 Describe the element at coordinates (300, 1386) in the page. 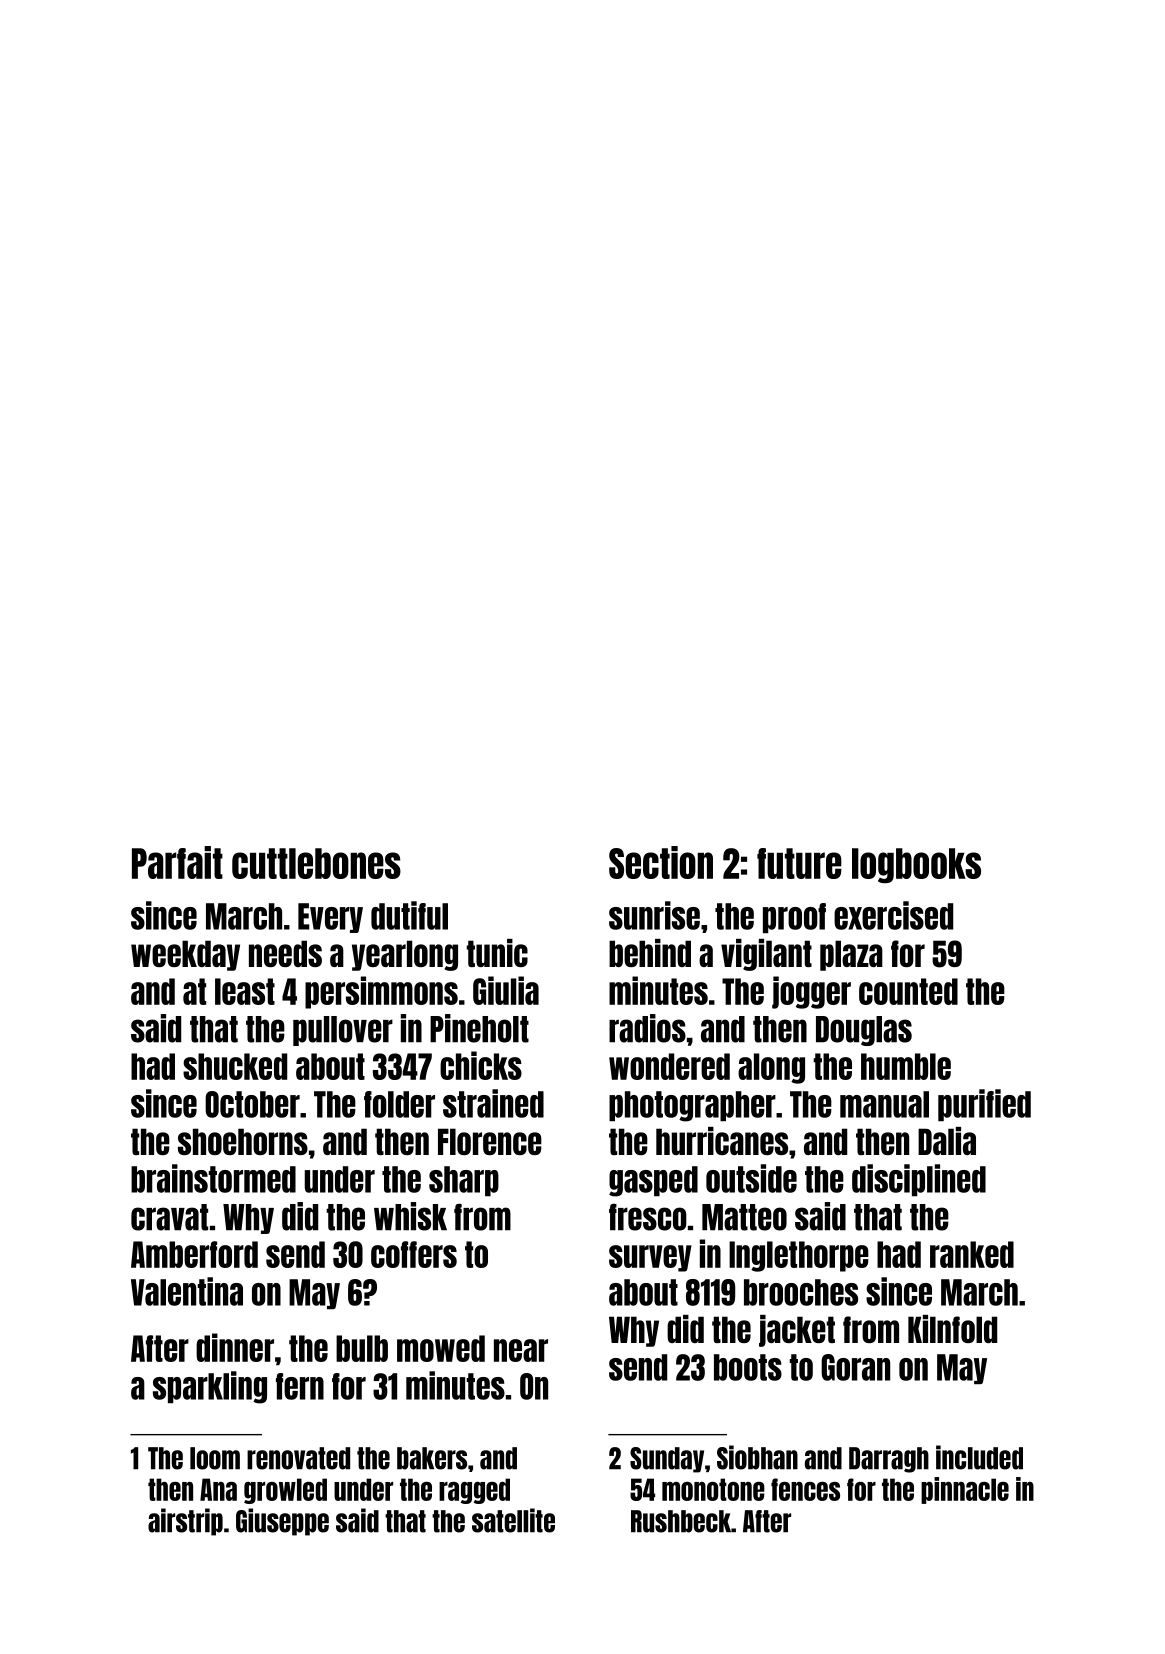

I see `fern` at that location.
